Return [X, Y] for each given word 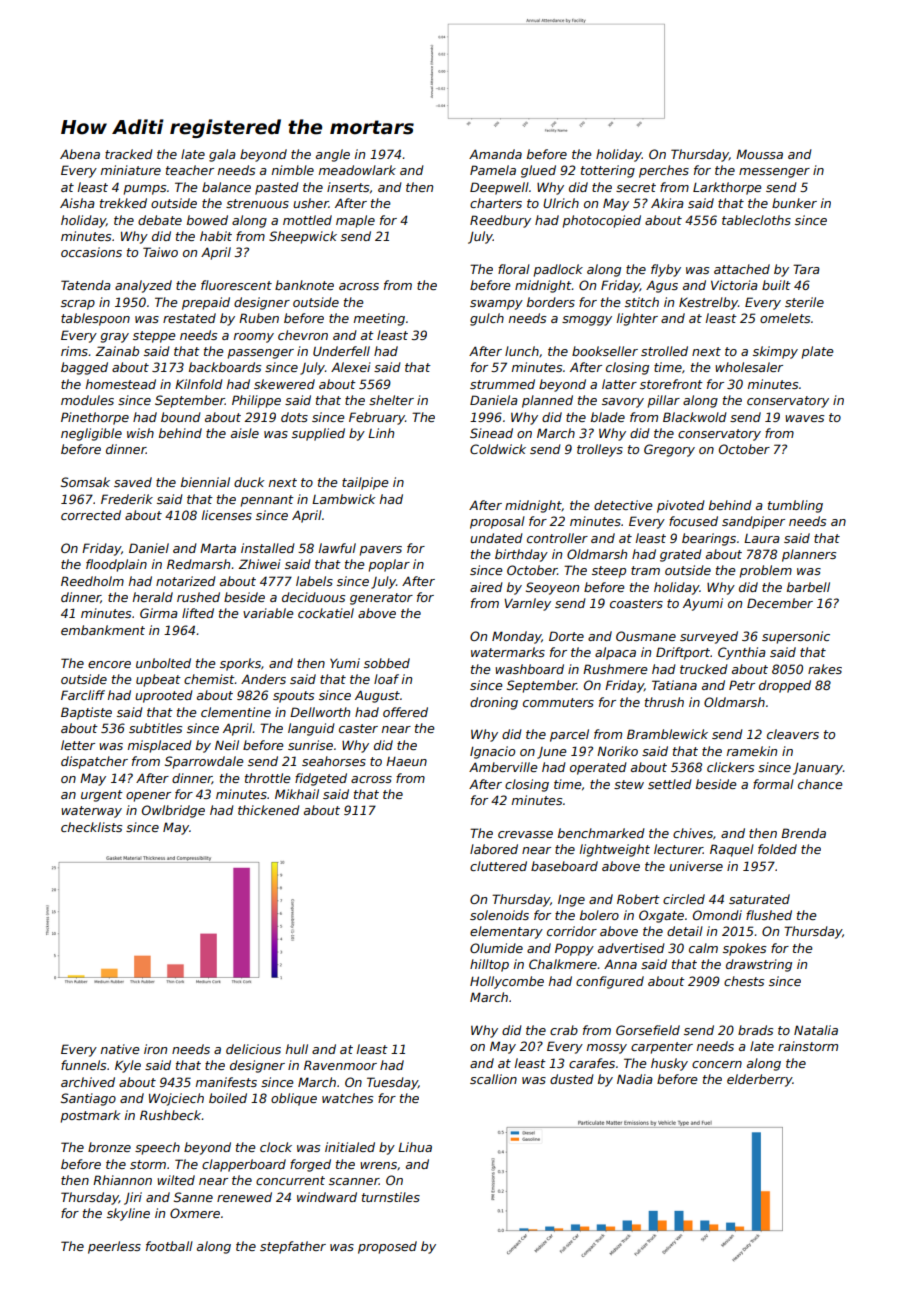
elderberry [759, 1080]
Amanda [495, 154]
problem [766, 571]
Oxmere [195, 1213]
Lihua [415, 1147]
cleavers [793, 734]
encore [109, 664]
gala [222, 155]
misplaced [160, 746]
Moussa [759, 154]
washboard [529, 669]
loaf [386, 679]
